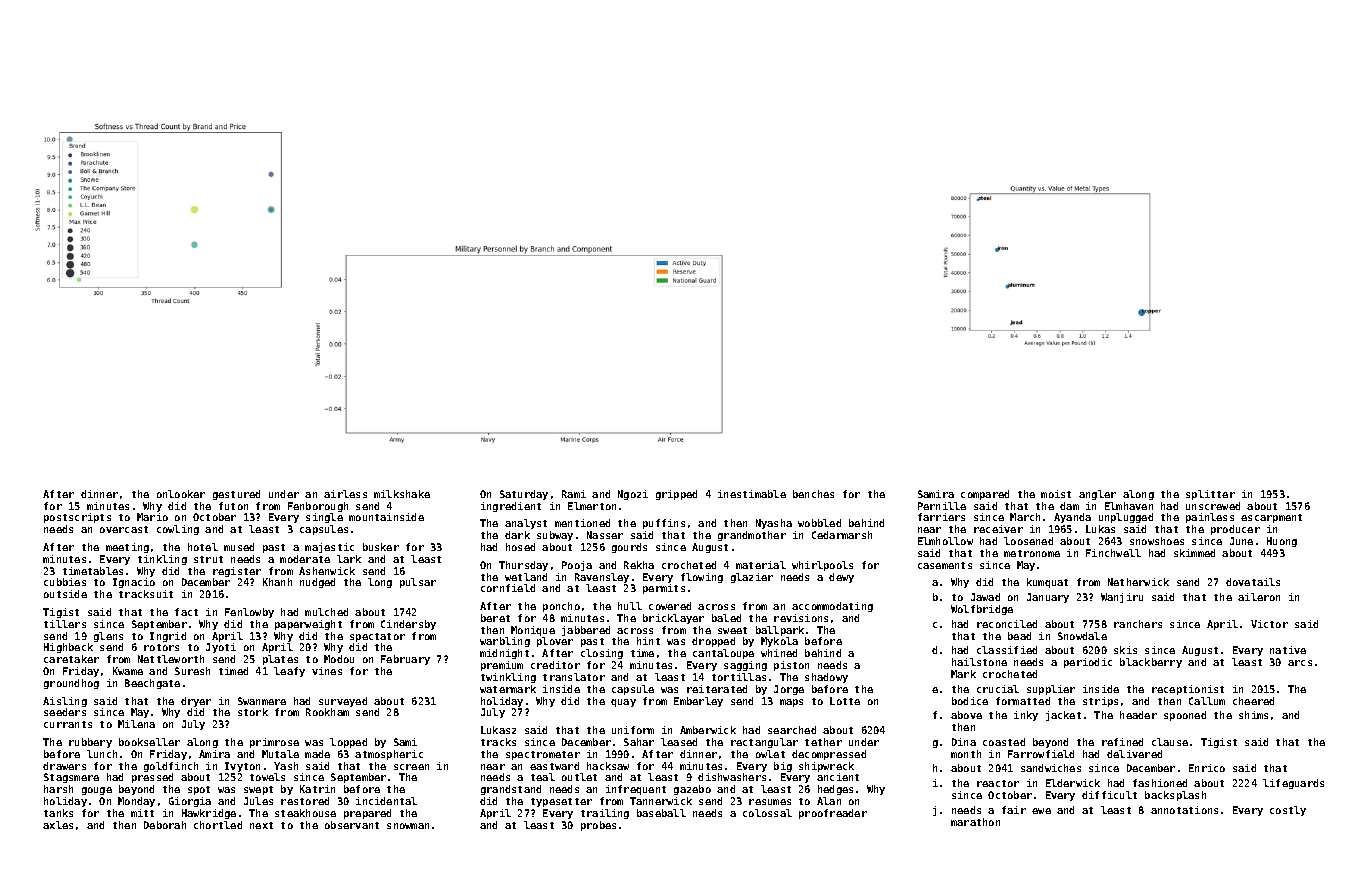 The image size is (1372, 887). Describe the element at coordinates (517, 535) in the image. I see `dark` at that location.
